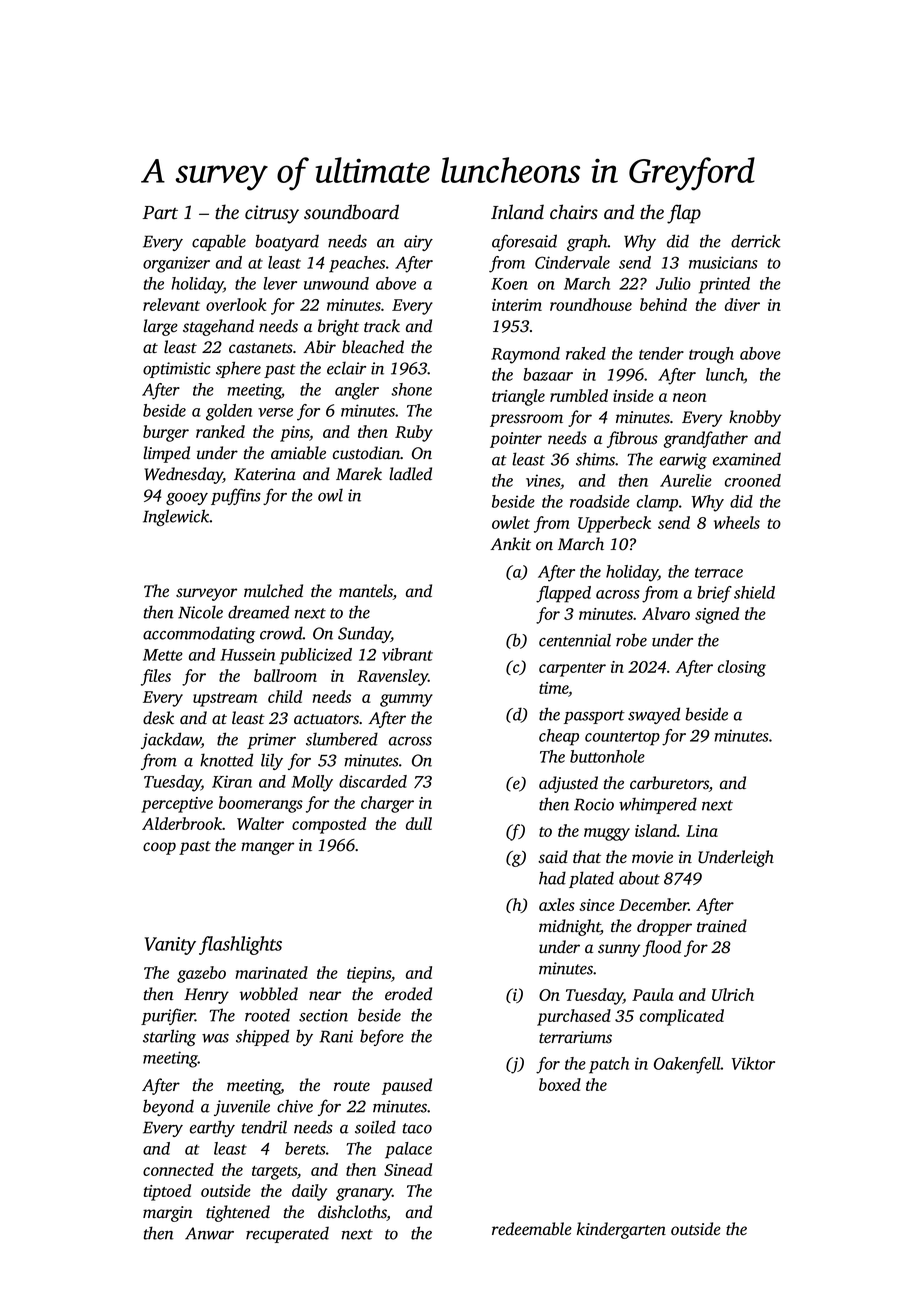 This image has width=924, height=1311. What do you see at coordinates (753, 480) in the image?
I see `crooned` at bounding box center [753, 480].
